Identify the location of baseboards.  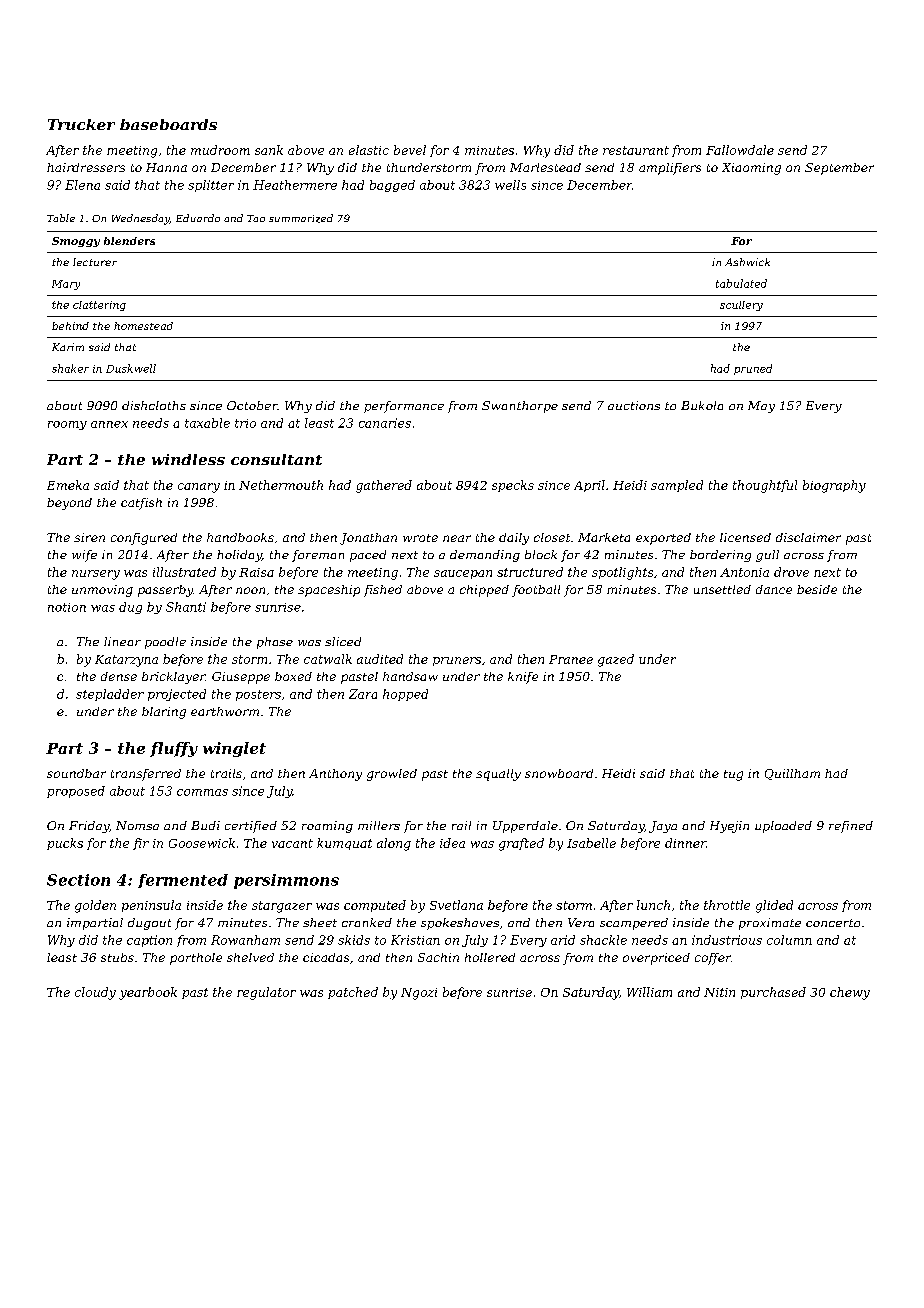
(168, 124).
